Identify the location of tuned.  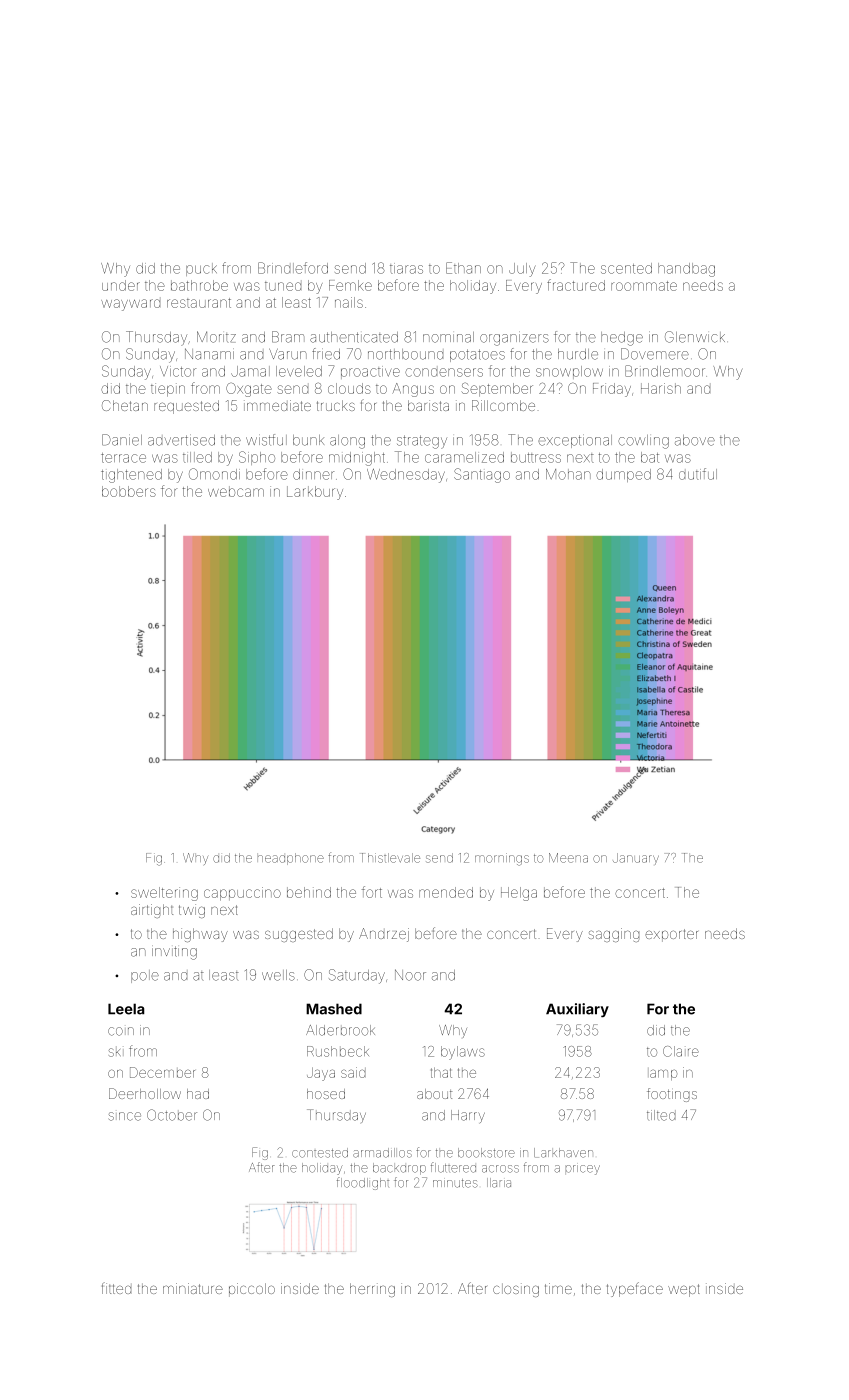
(283, 286).
